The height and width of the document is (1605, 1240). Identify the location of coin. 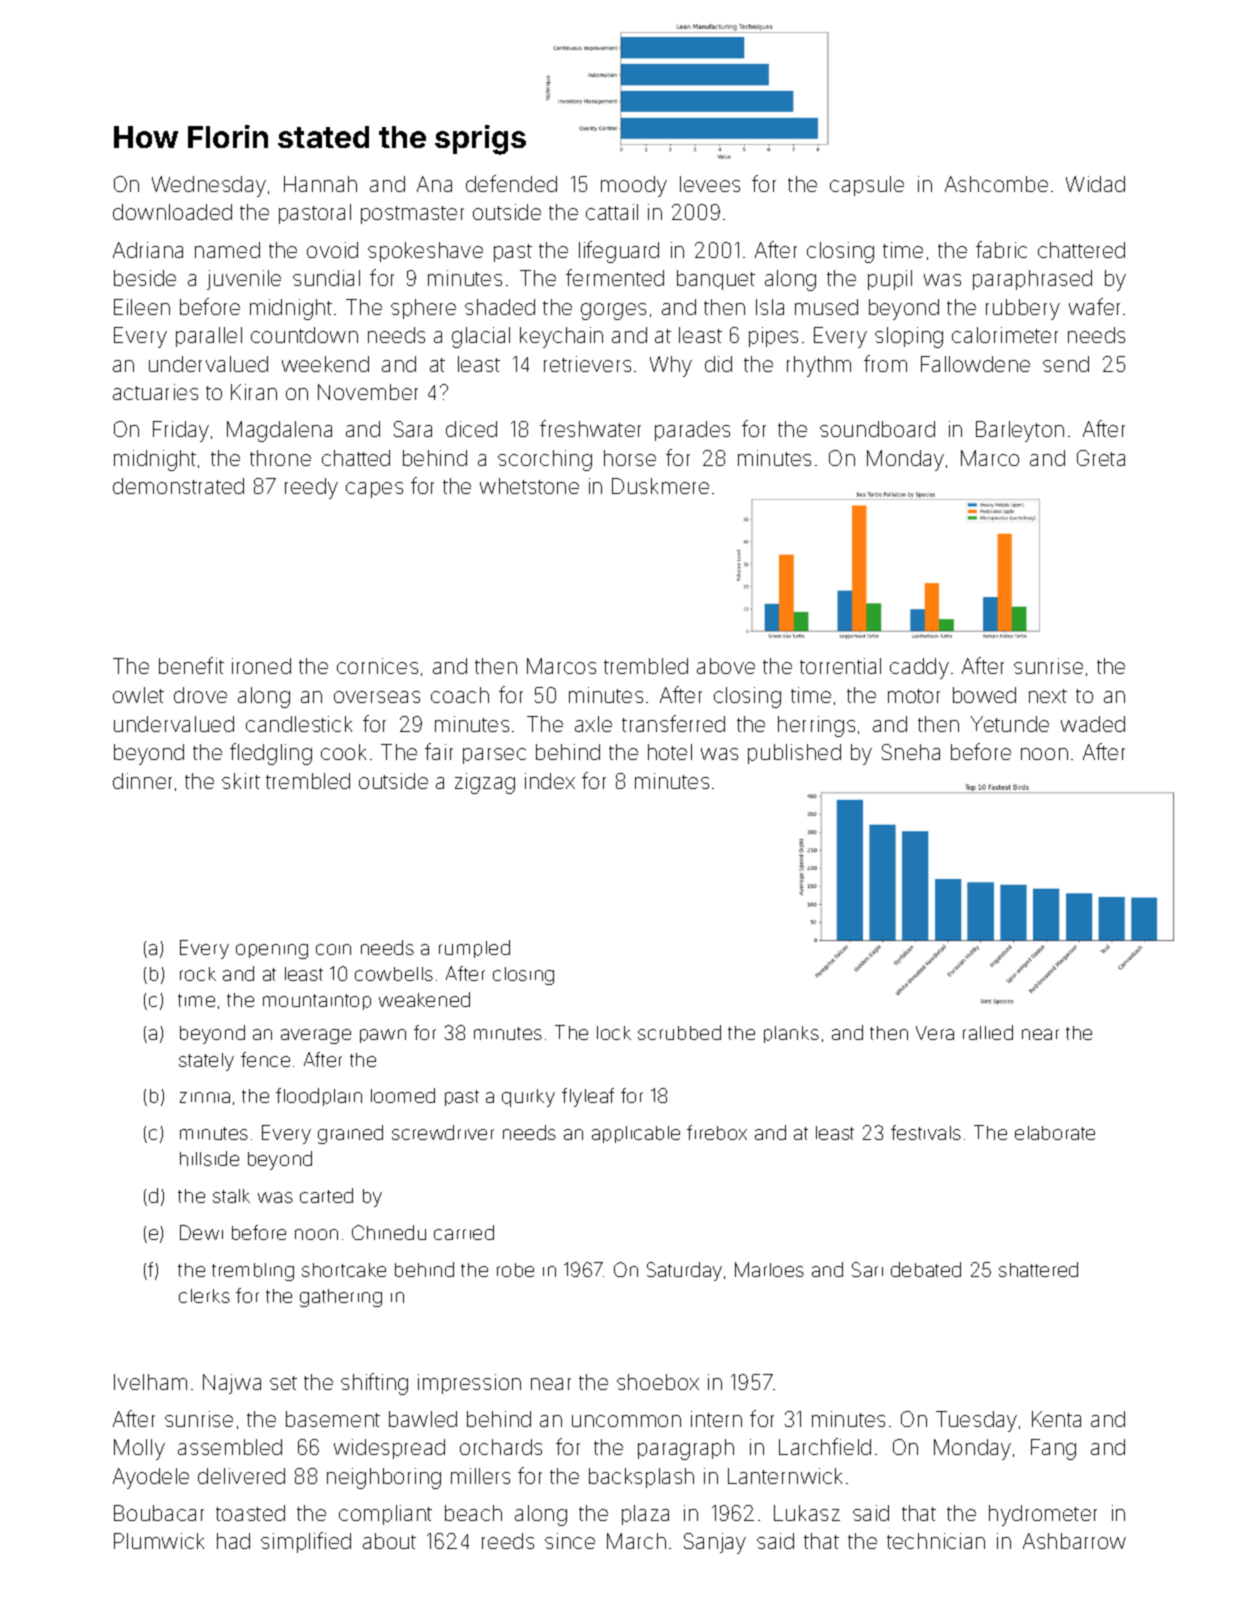
(333, 949).
